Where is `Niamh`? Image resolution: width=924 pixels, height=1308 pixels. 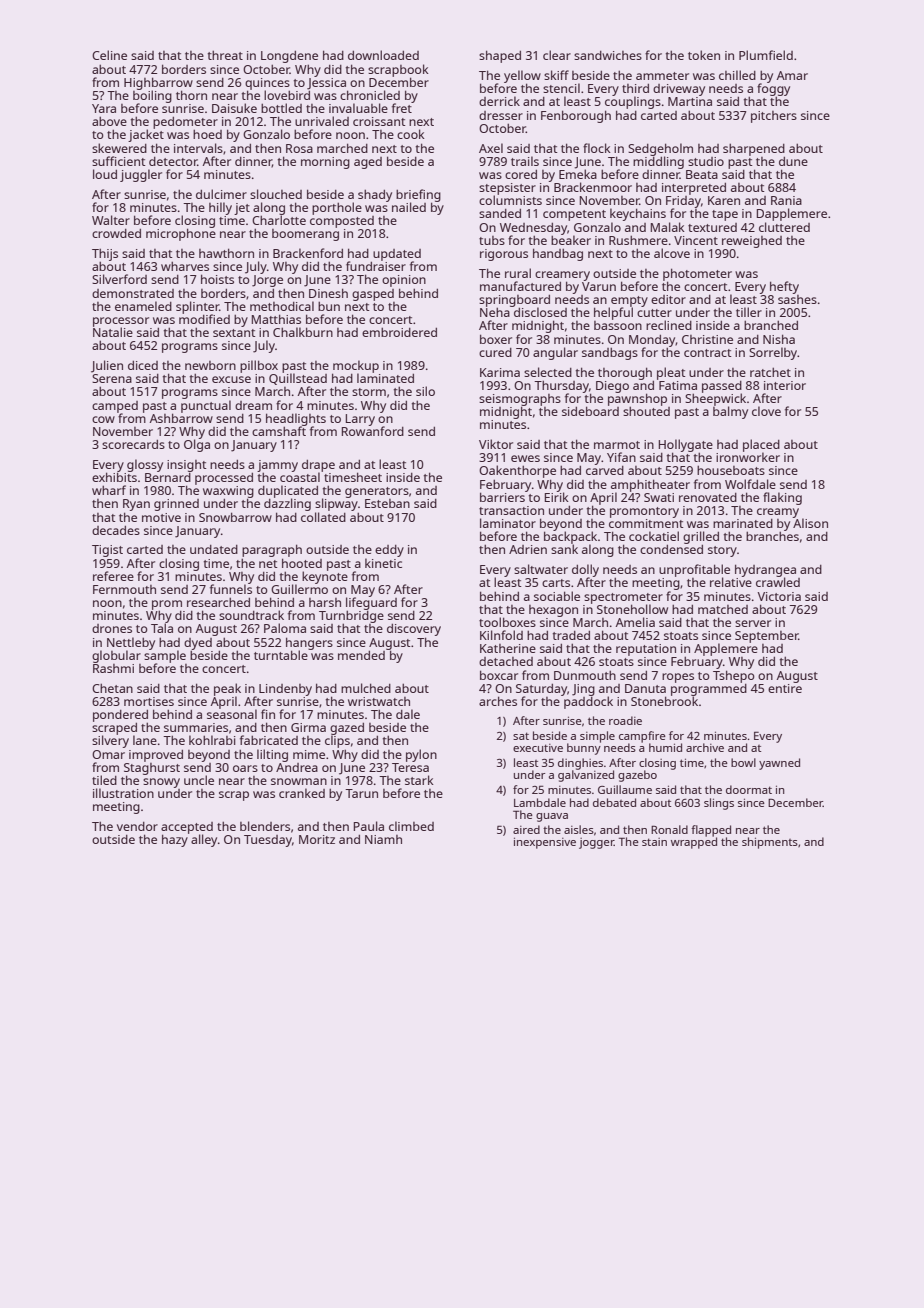 Niamh is located at coordinates (383, 839).
